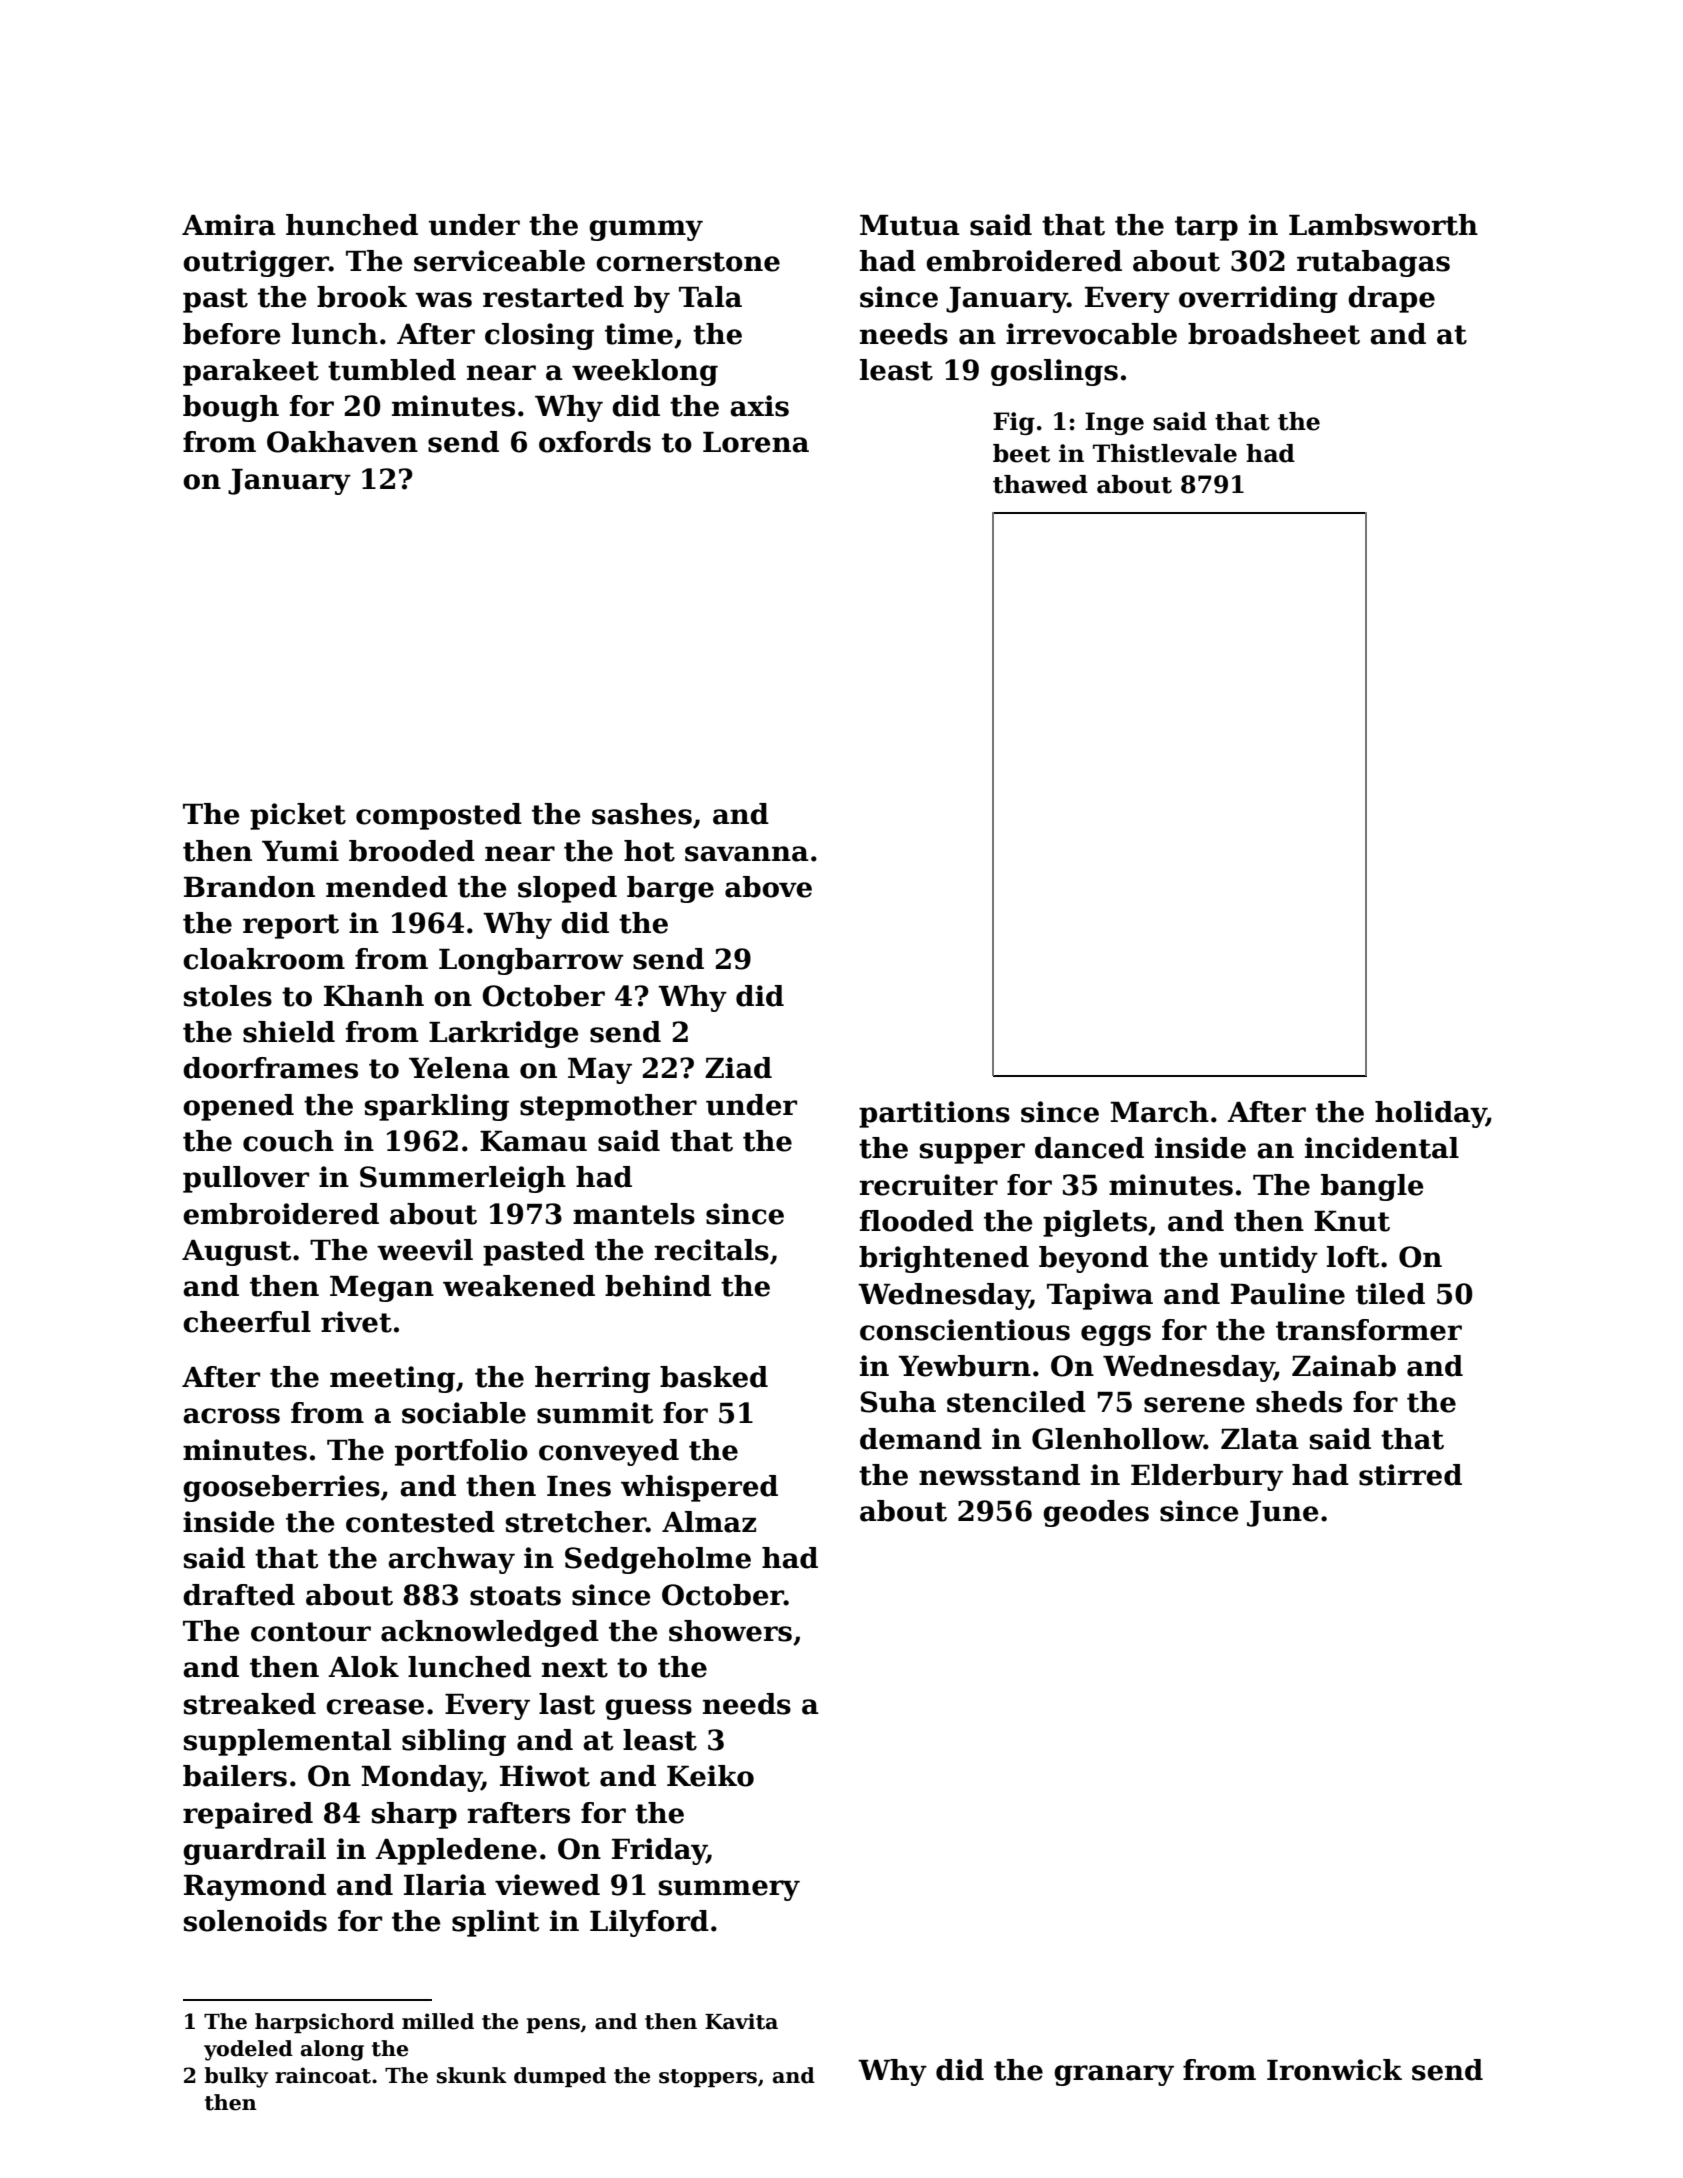 This screenshot has width=1683, height=2178. What do you see at coordinates (553, 2025) in the screenshot?
I see `pens` at bounding box center [553, 2025].
